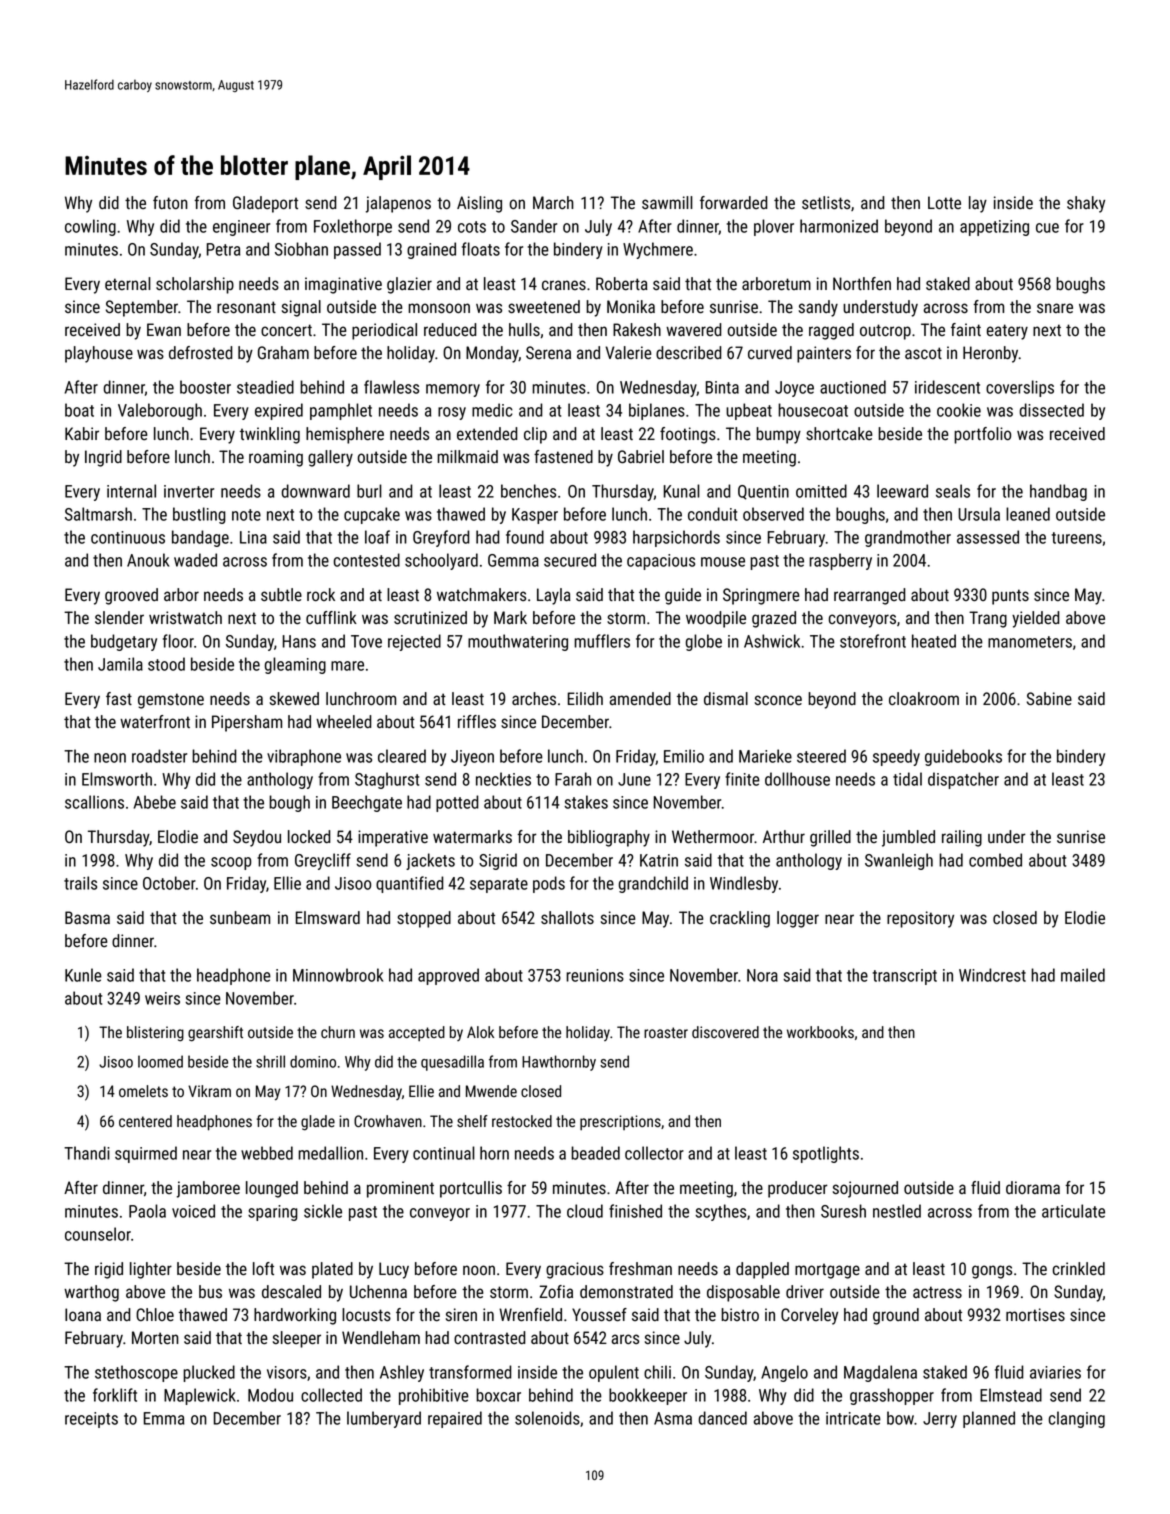  I want to click on housecoat, so click(813, 410).
